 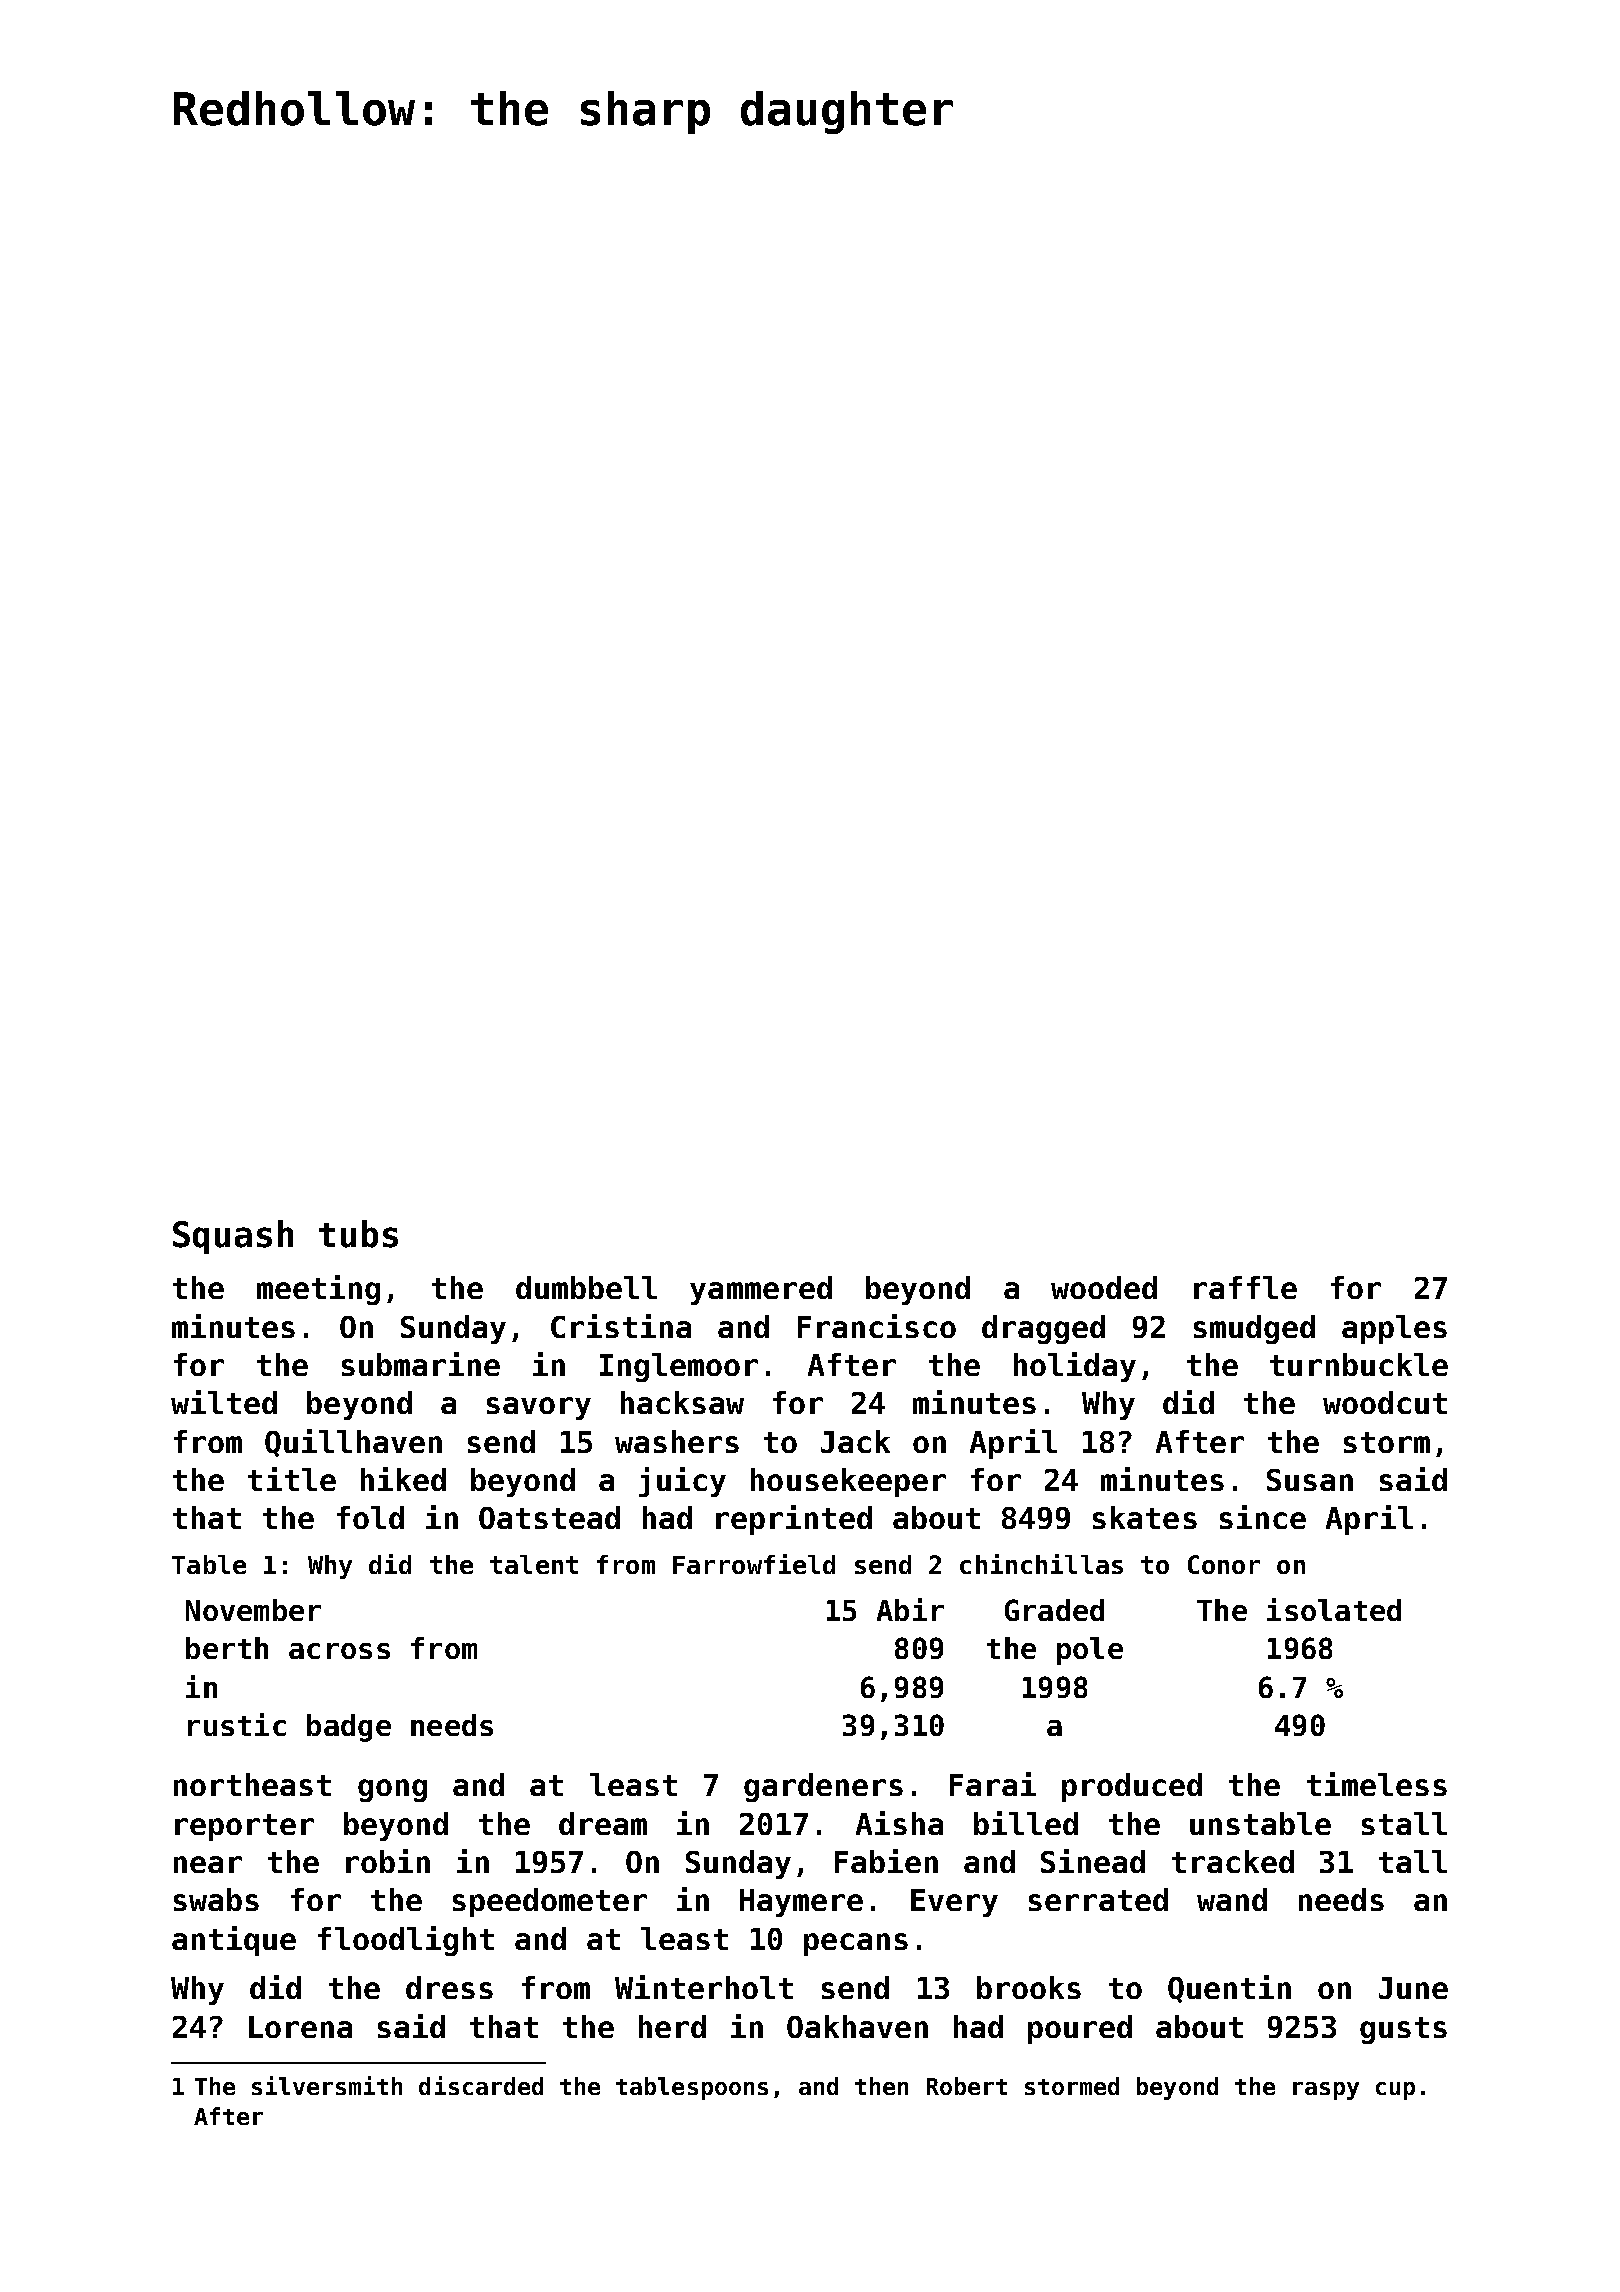 I want to click on wooded, so click(x=1104, y=1287).
